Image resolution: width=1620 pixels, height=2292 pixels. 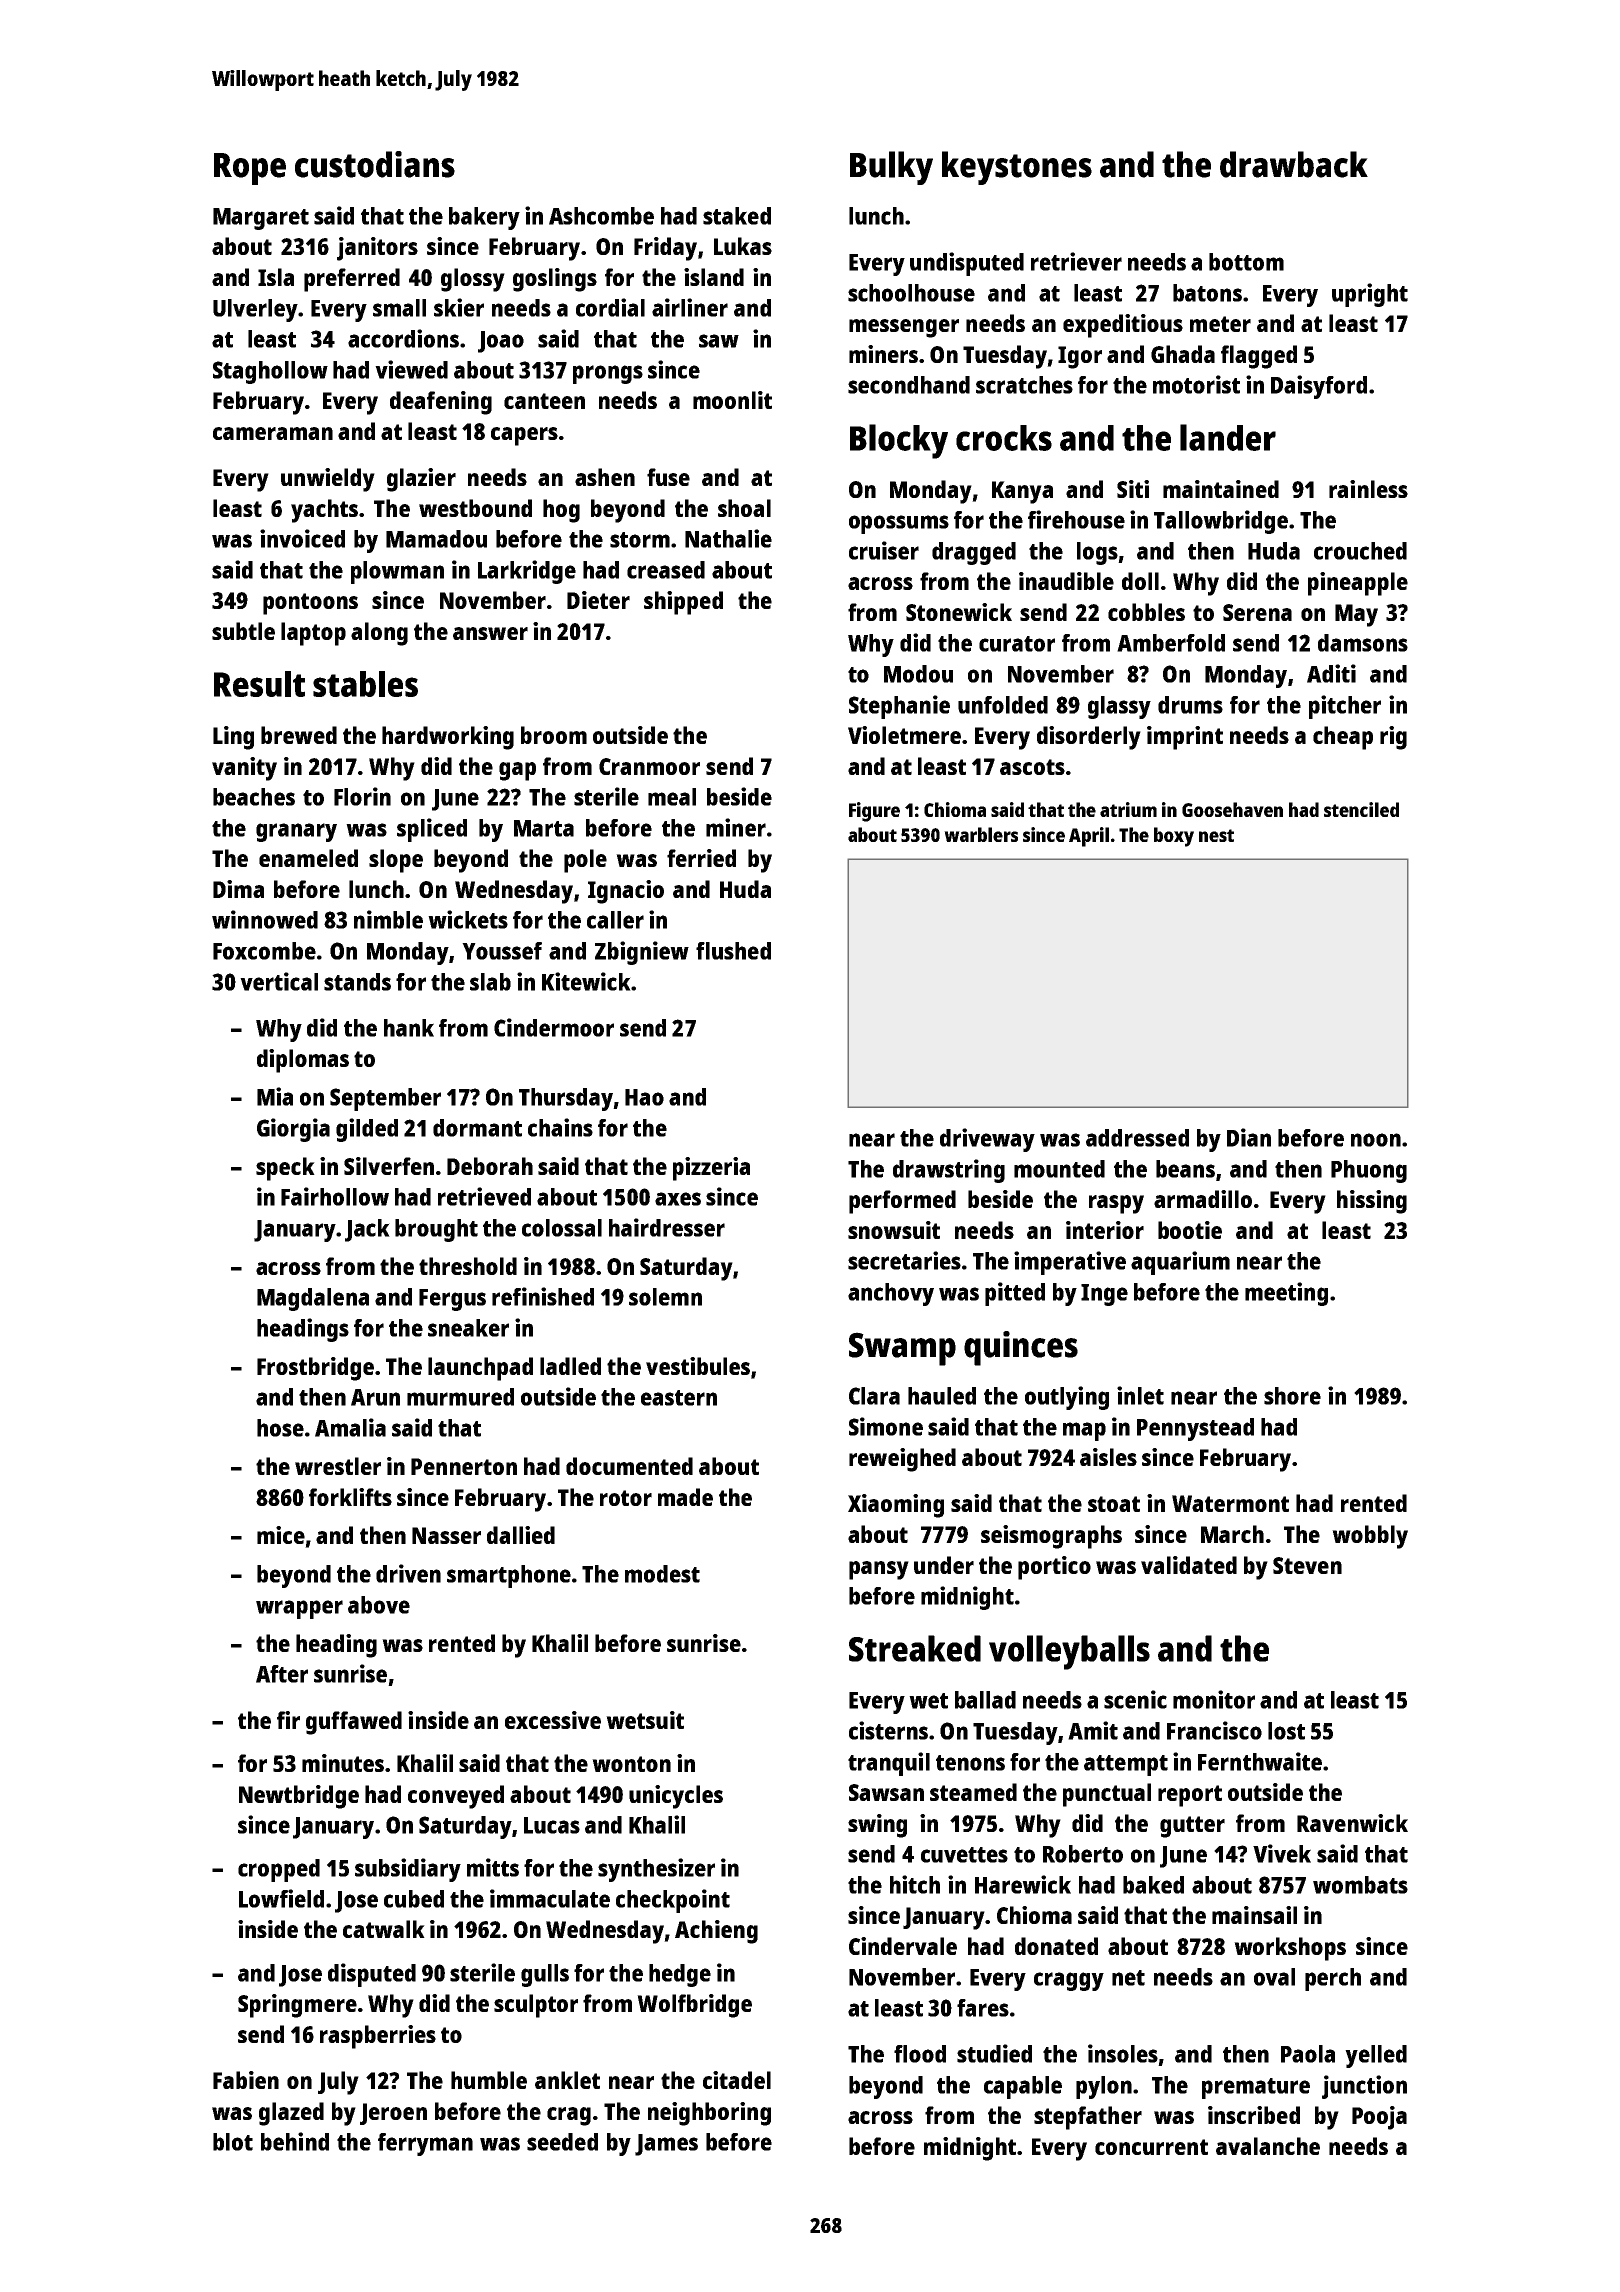 What do you see at coordinates (1104, 1295) in the screenshot?
I see `Inge` at bounding box center [1104, 1295].
